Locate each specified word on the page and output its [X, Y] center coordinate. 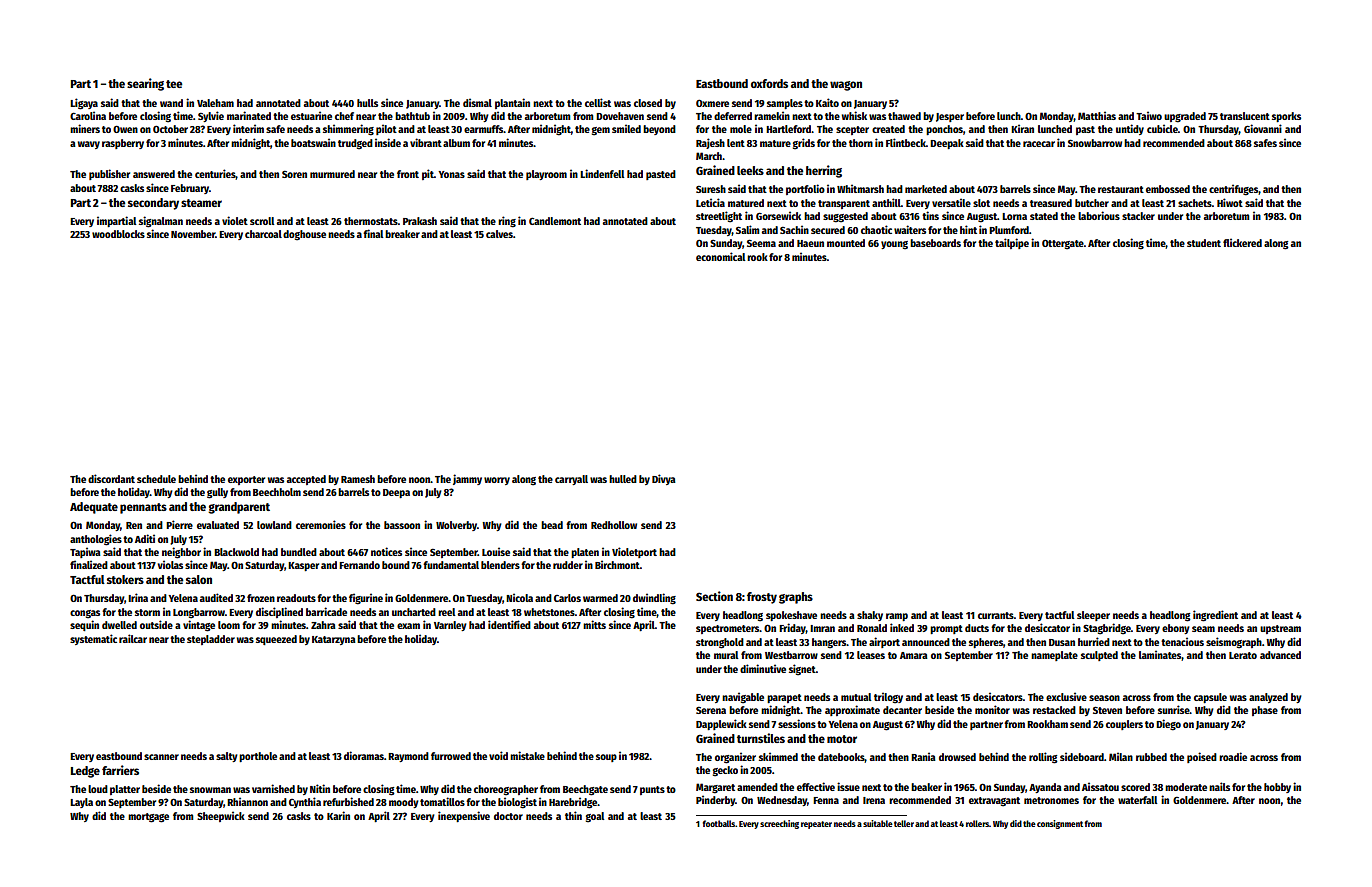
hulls [367, 103]
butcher [1092, 203]
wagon [846, 86]
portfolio [805, 189]
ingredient [1215, 616]
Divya [664, 479]
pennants [143, 508]
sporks [1286, 117]
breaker [402, 234]
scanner [161, 757]
